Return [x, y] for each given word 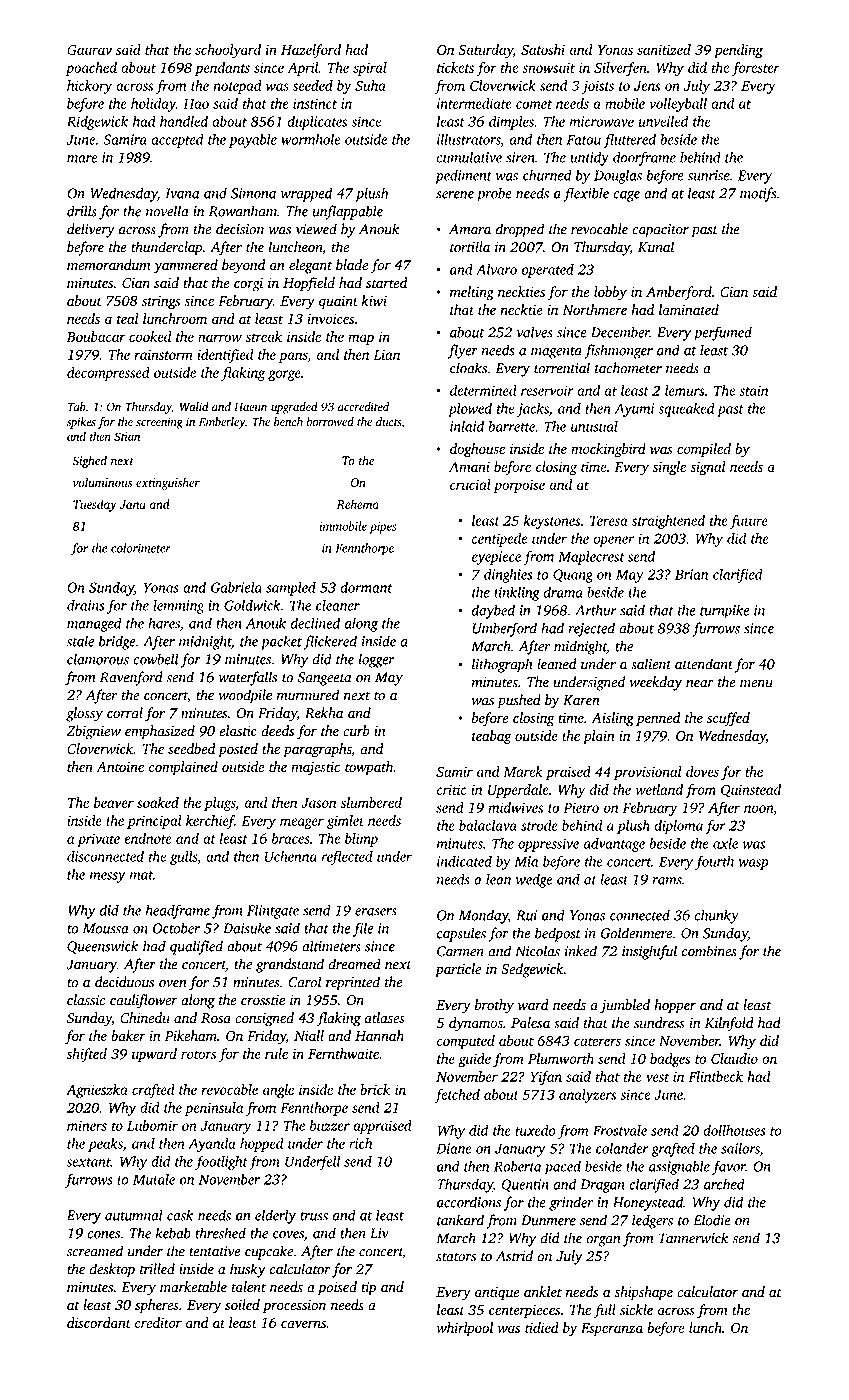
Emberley [222, 423]
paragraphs [317, 750]
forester [756, 69]
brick [375, 1089]
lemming [178, 607]
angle [278, 1091]
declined [315, 623]
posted [238, 750]
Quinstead [751, 790]
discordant [99, 1323]
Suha [370, 85]
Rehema [358, 504]
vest [657, 1077]
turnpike [724, 611]
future [749, 522]
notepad [238, 87]
